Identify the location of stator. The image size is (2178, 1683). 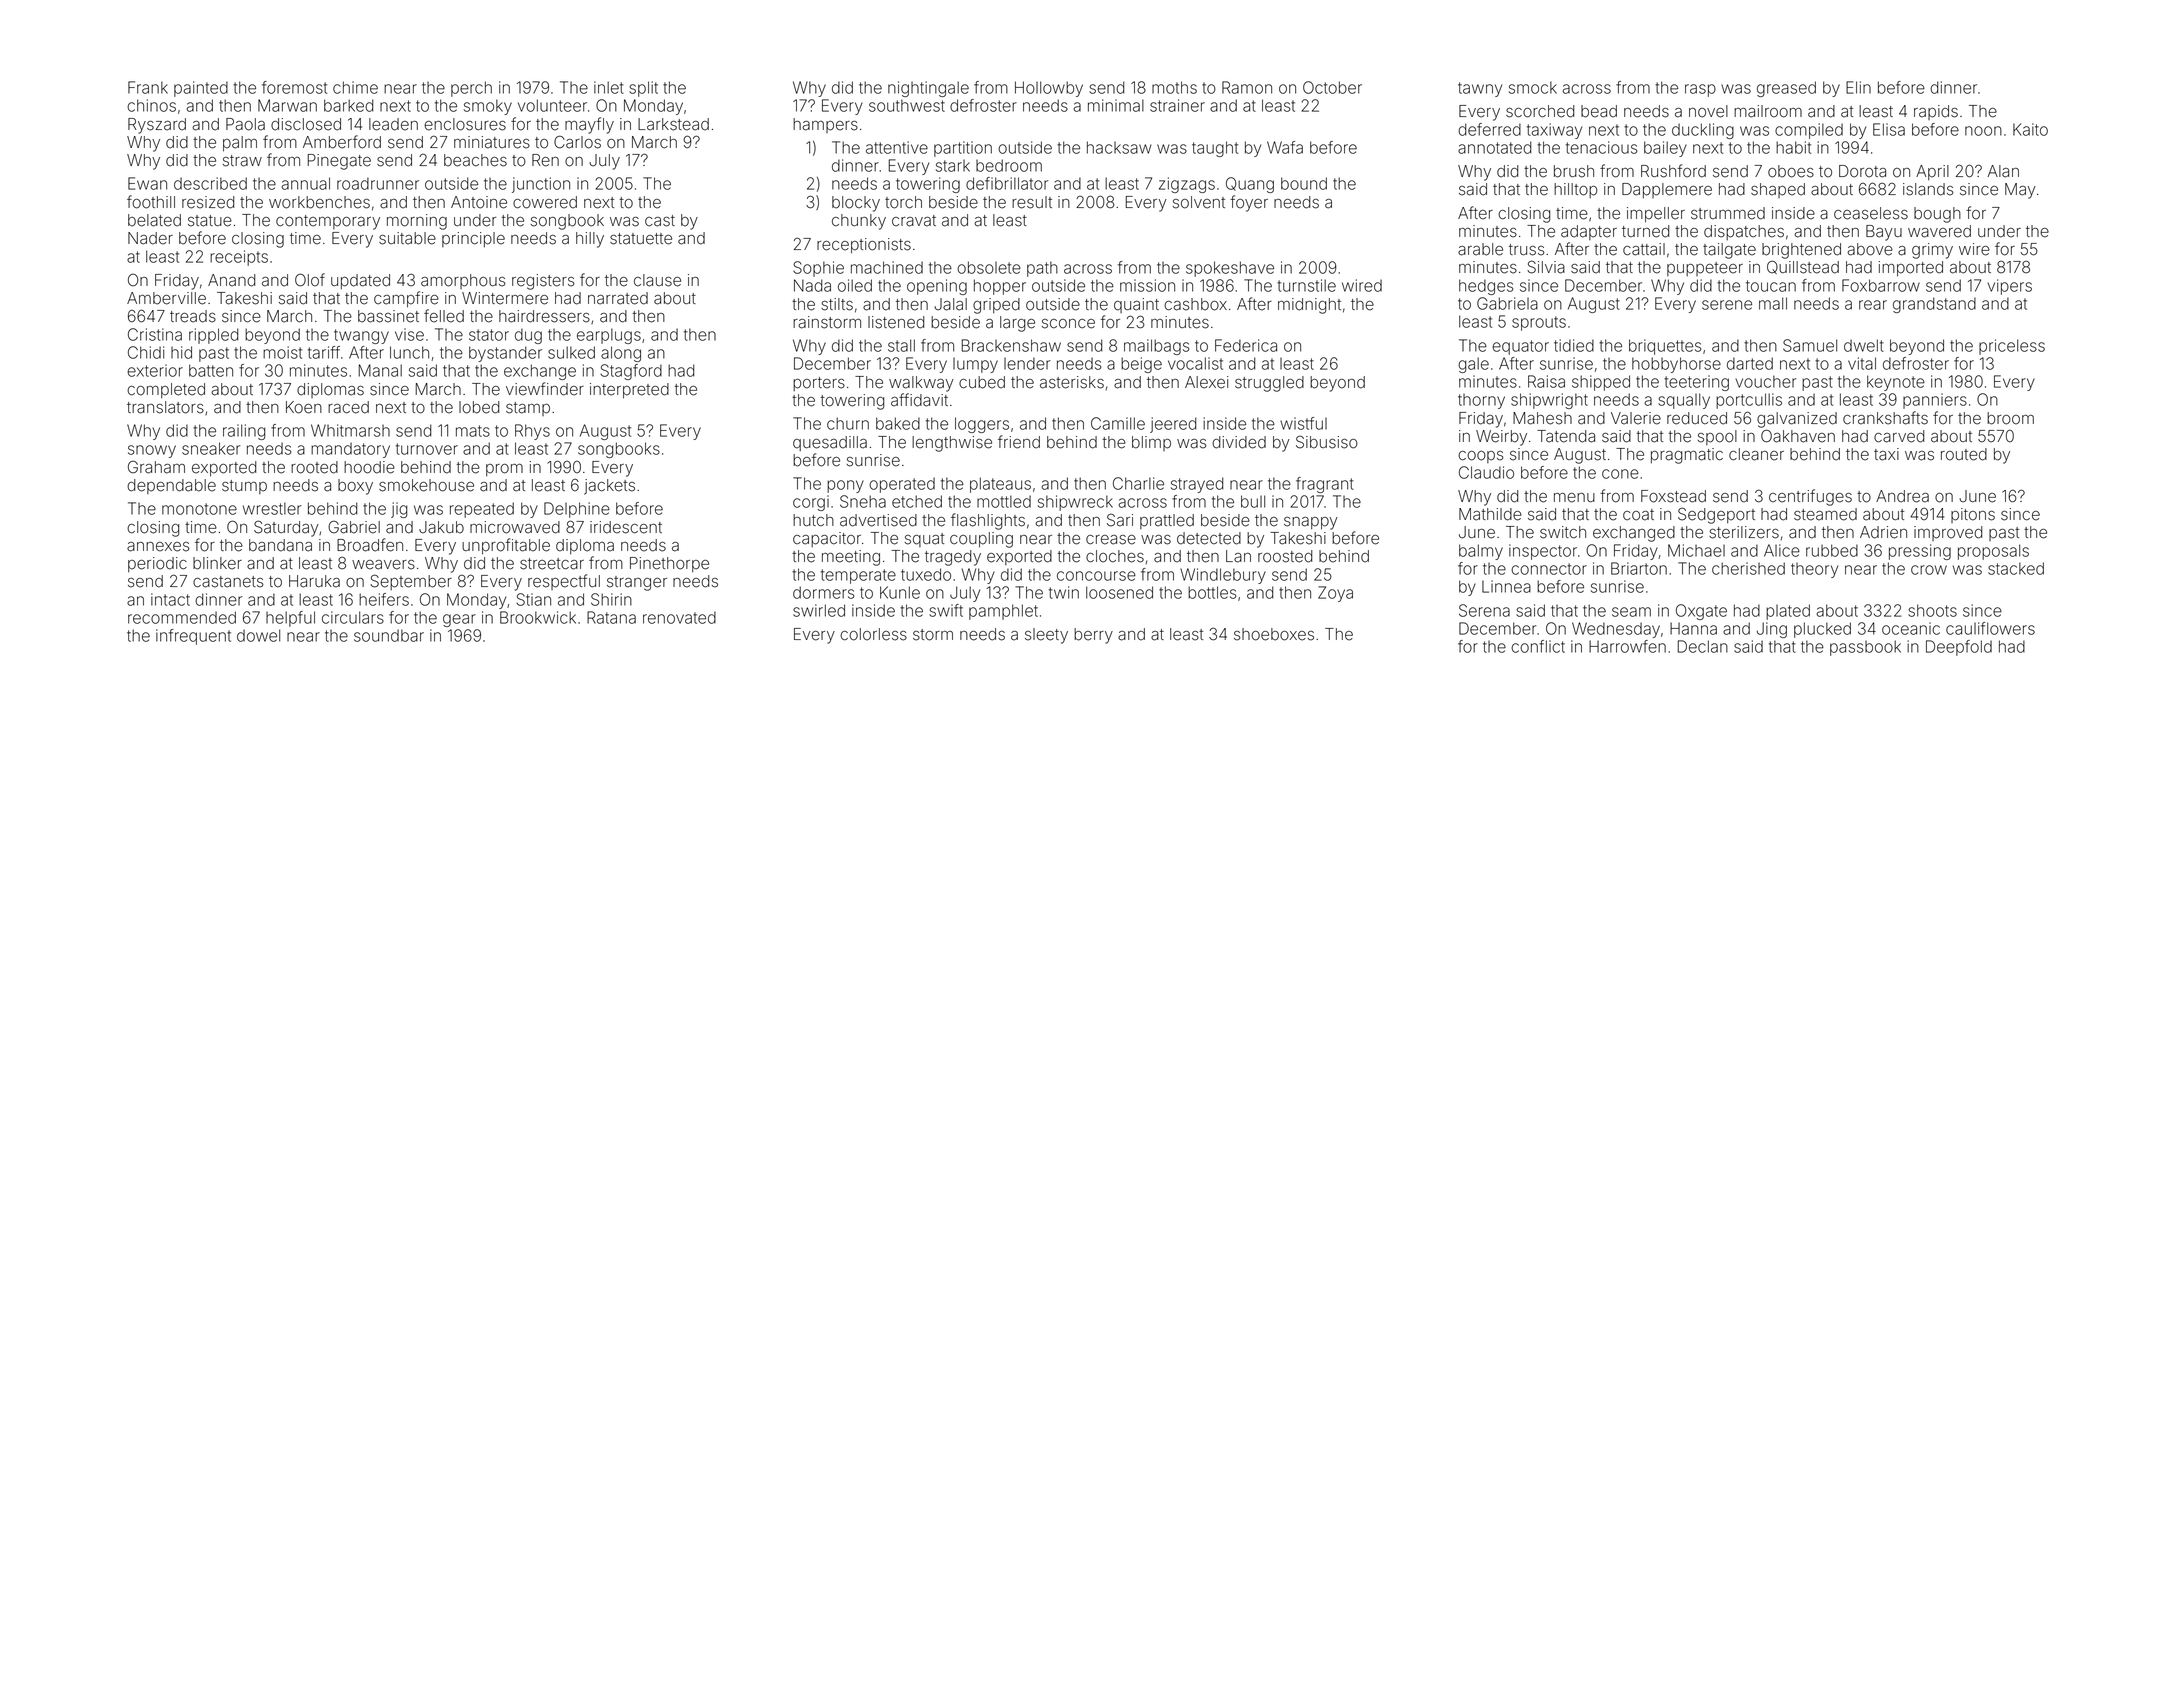
(489, 335).
